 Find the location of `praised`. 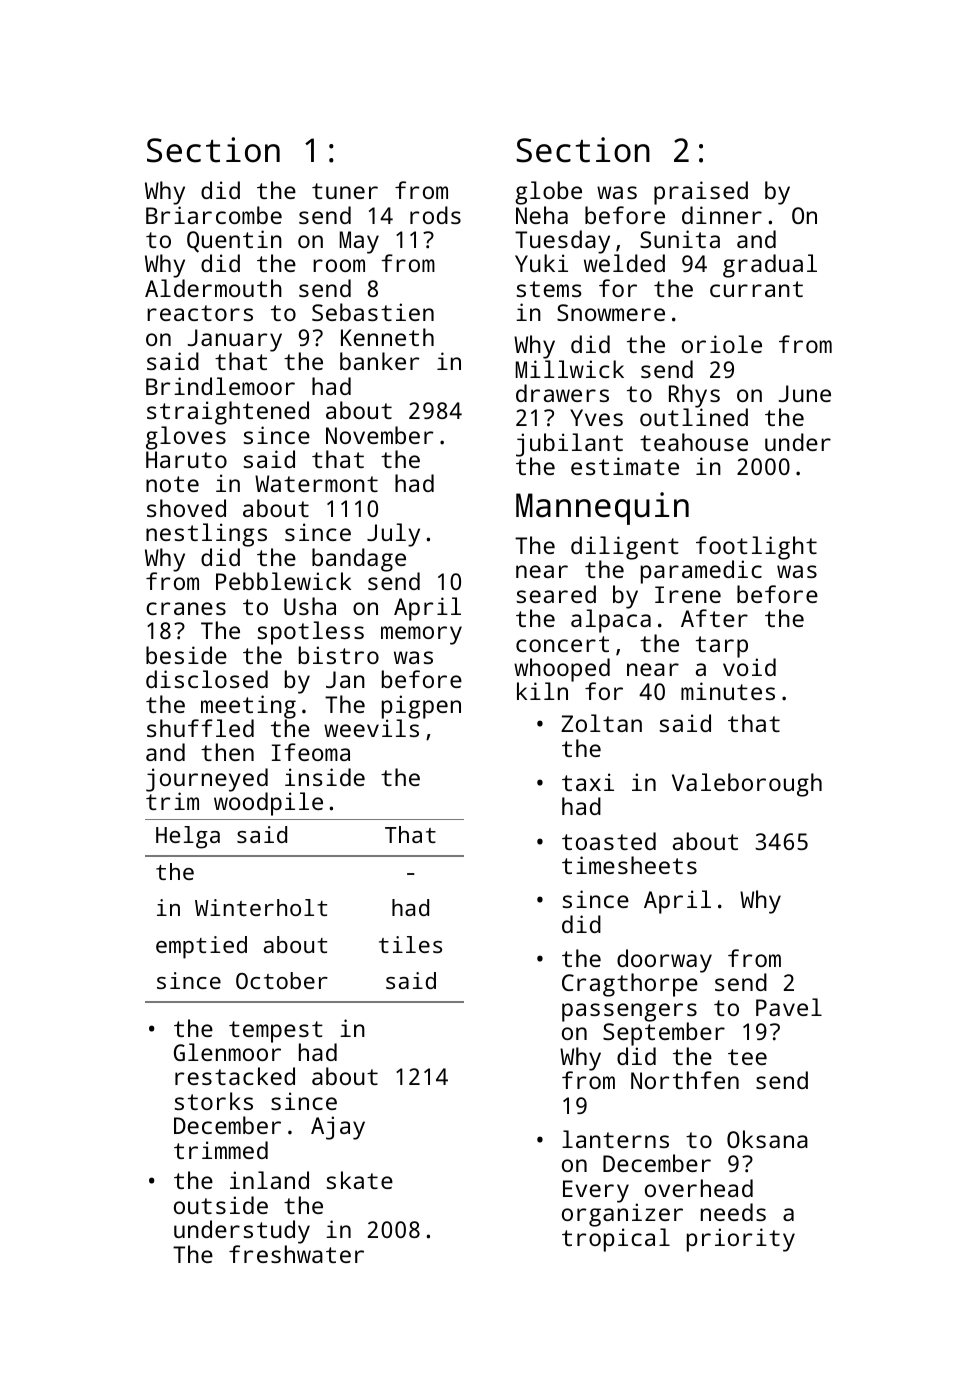

praised is located at coordinates (701, 193).
